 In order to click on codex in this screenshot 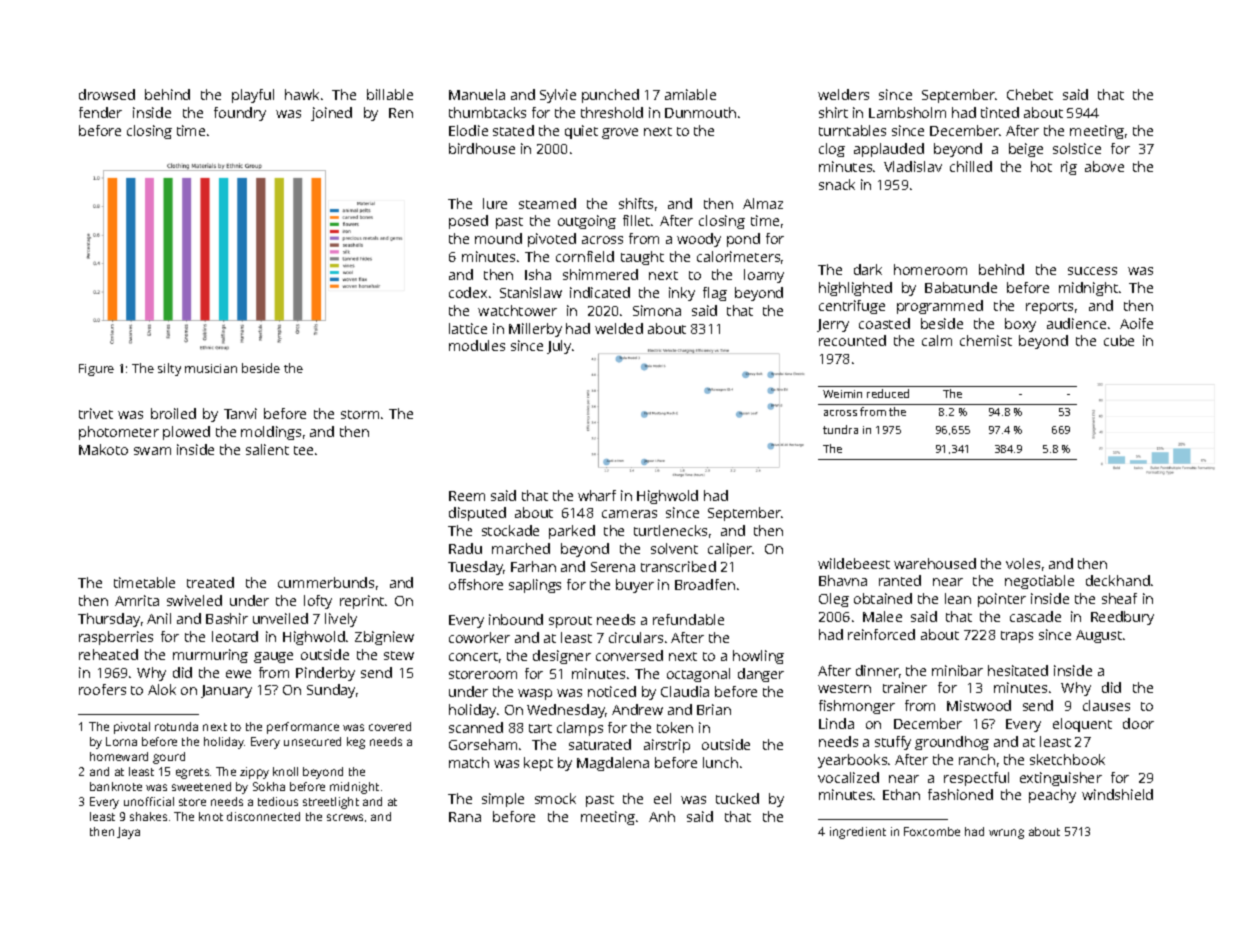, I will do `click(468, 292)`.
